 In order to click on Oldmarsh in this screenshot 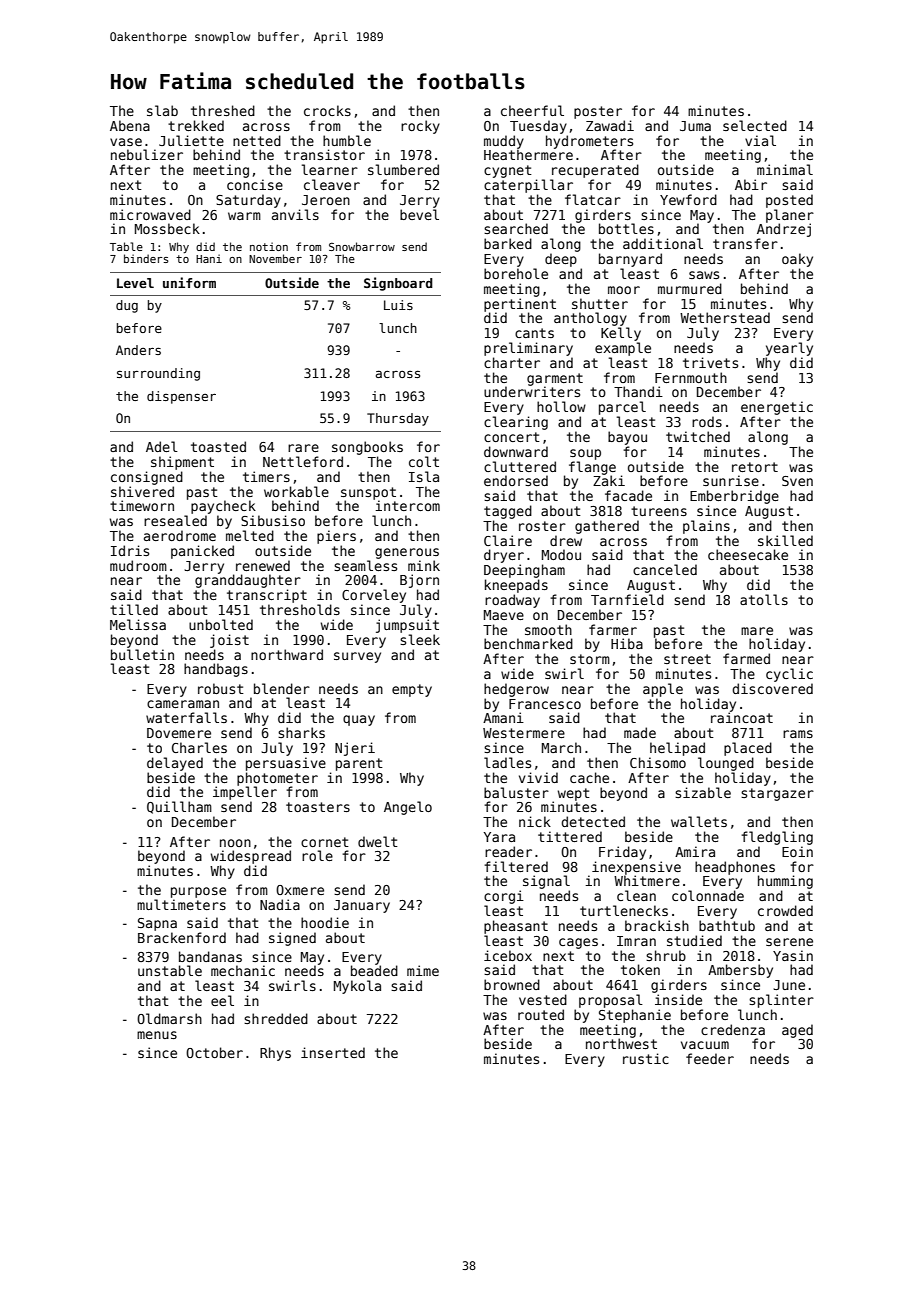, I will do `click(169, 1018)`.
